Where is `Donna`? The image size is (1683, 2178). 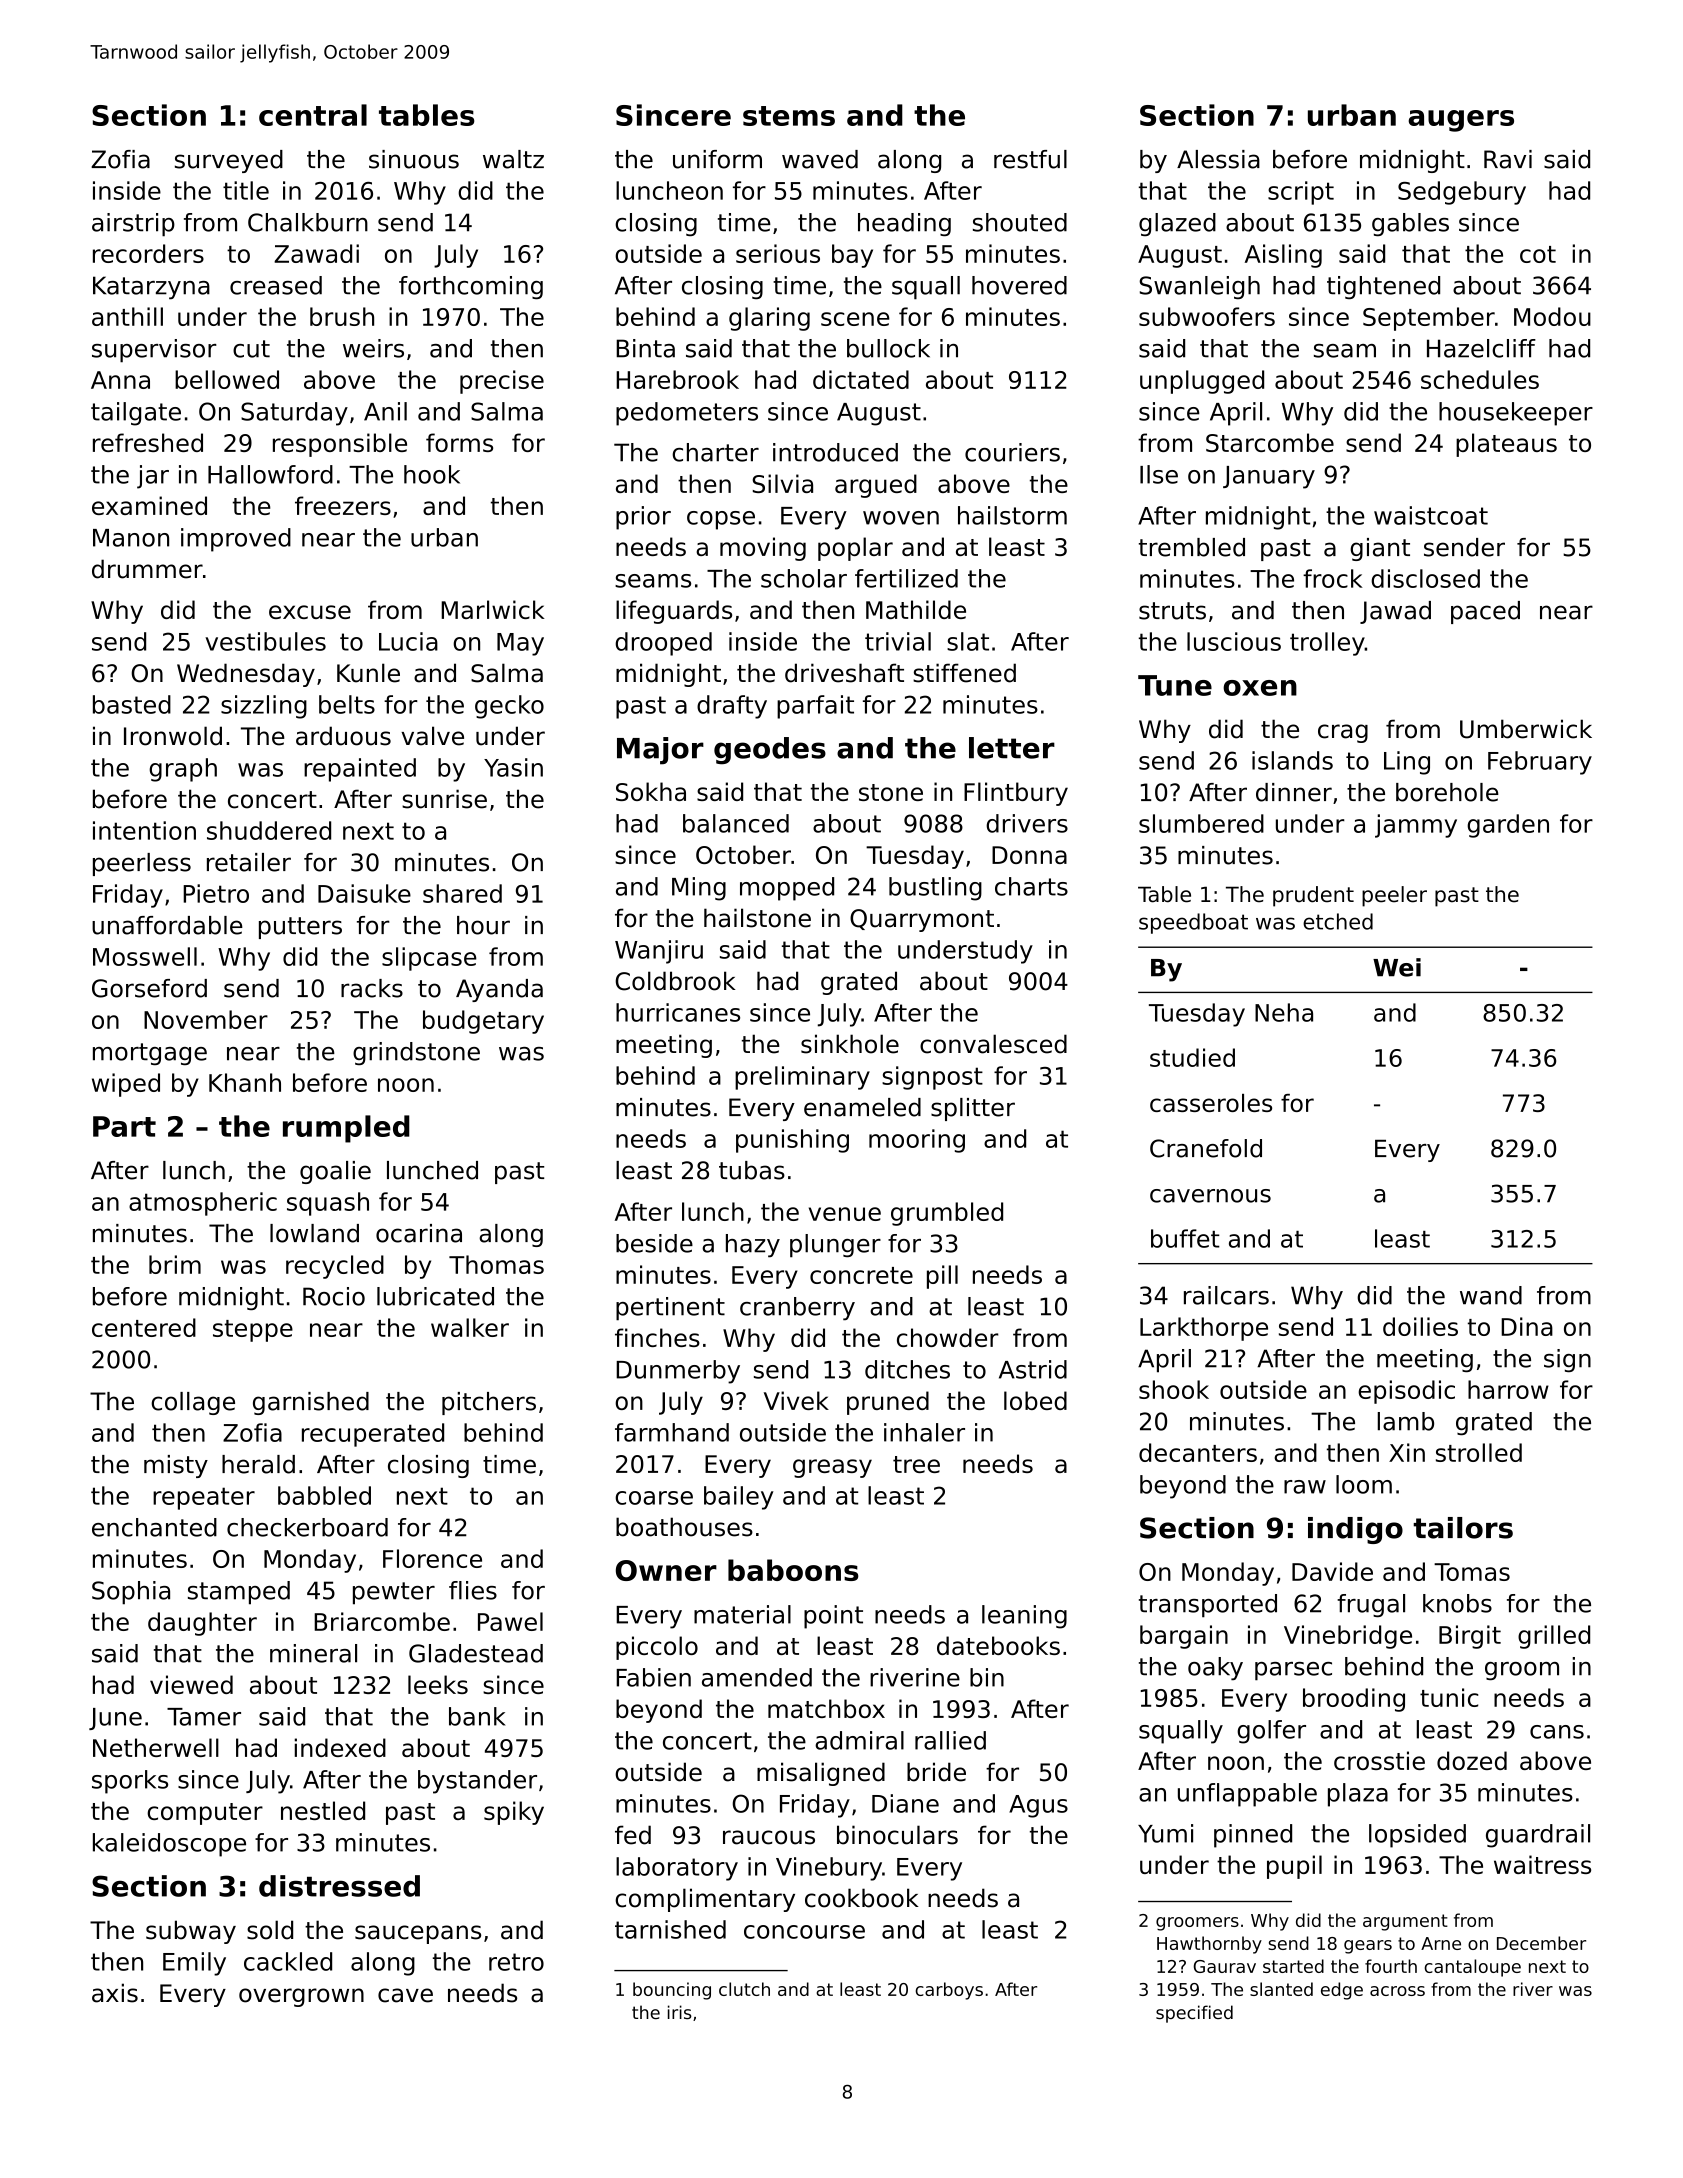
Donna is located at coordinates (1029, 855).
